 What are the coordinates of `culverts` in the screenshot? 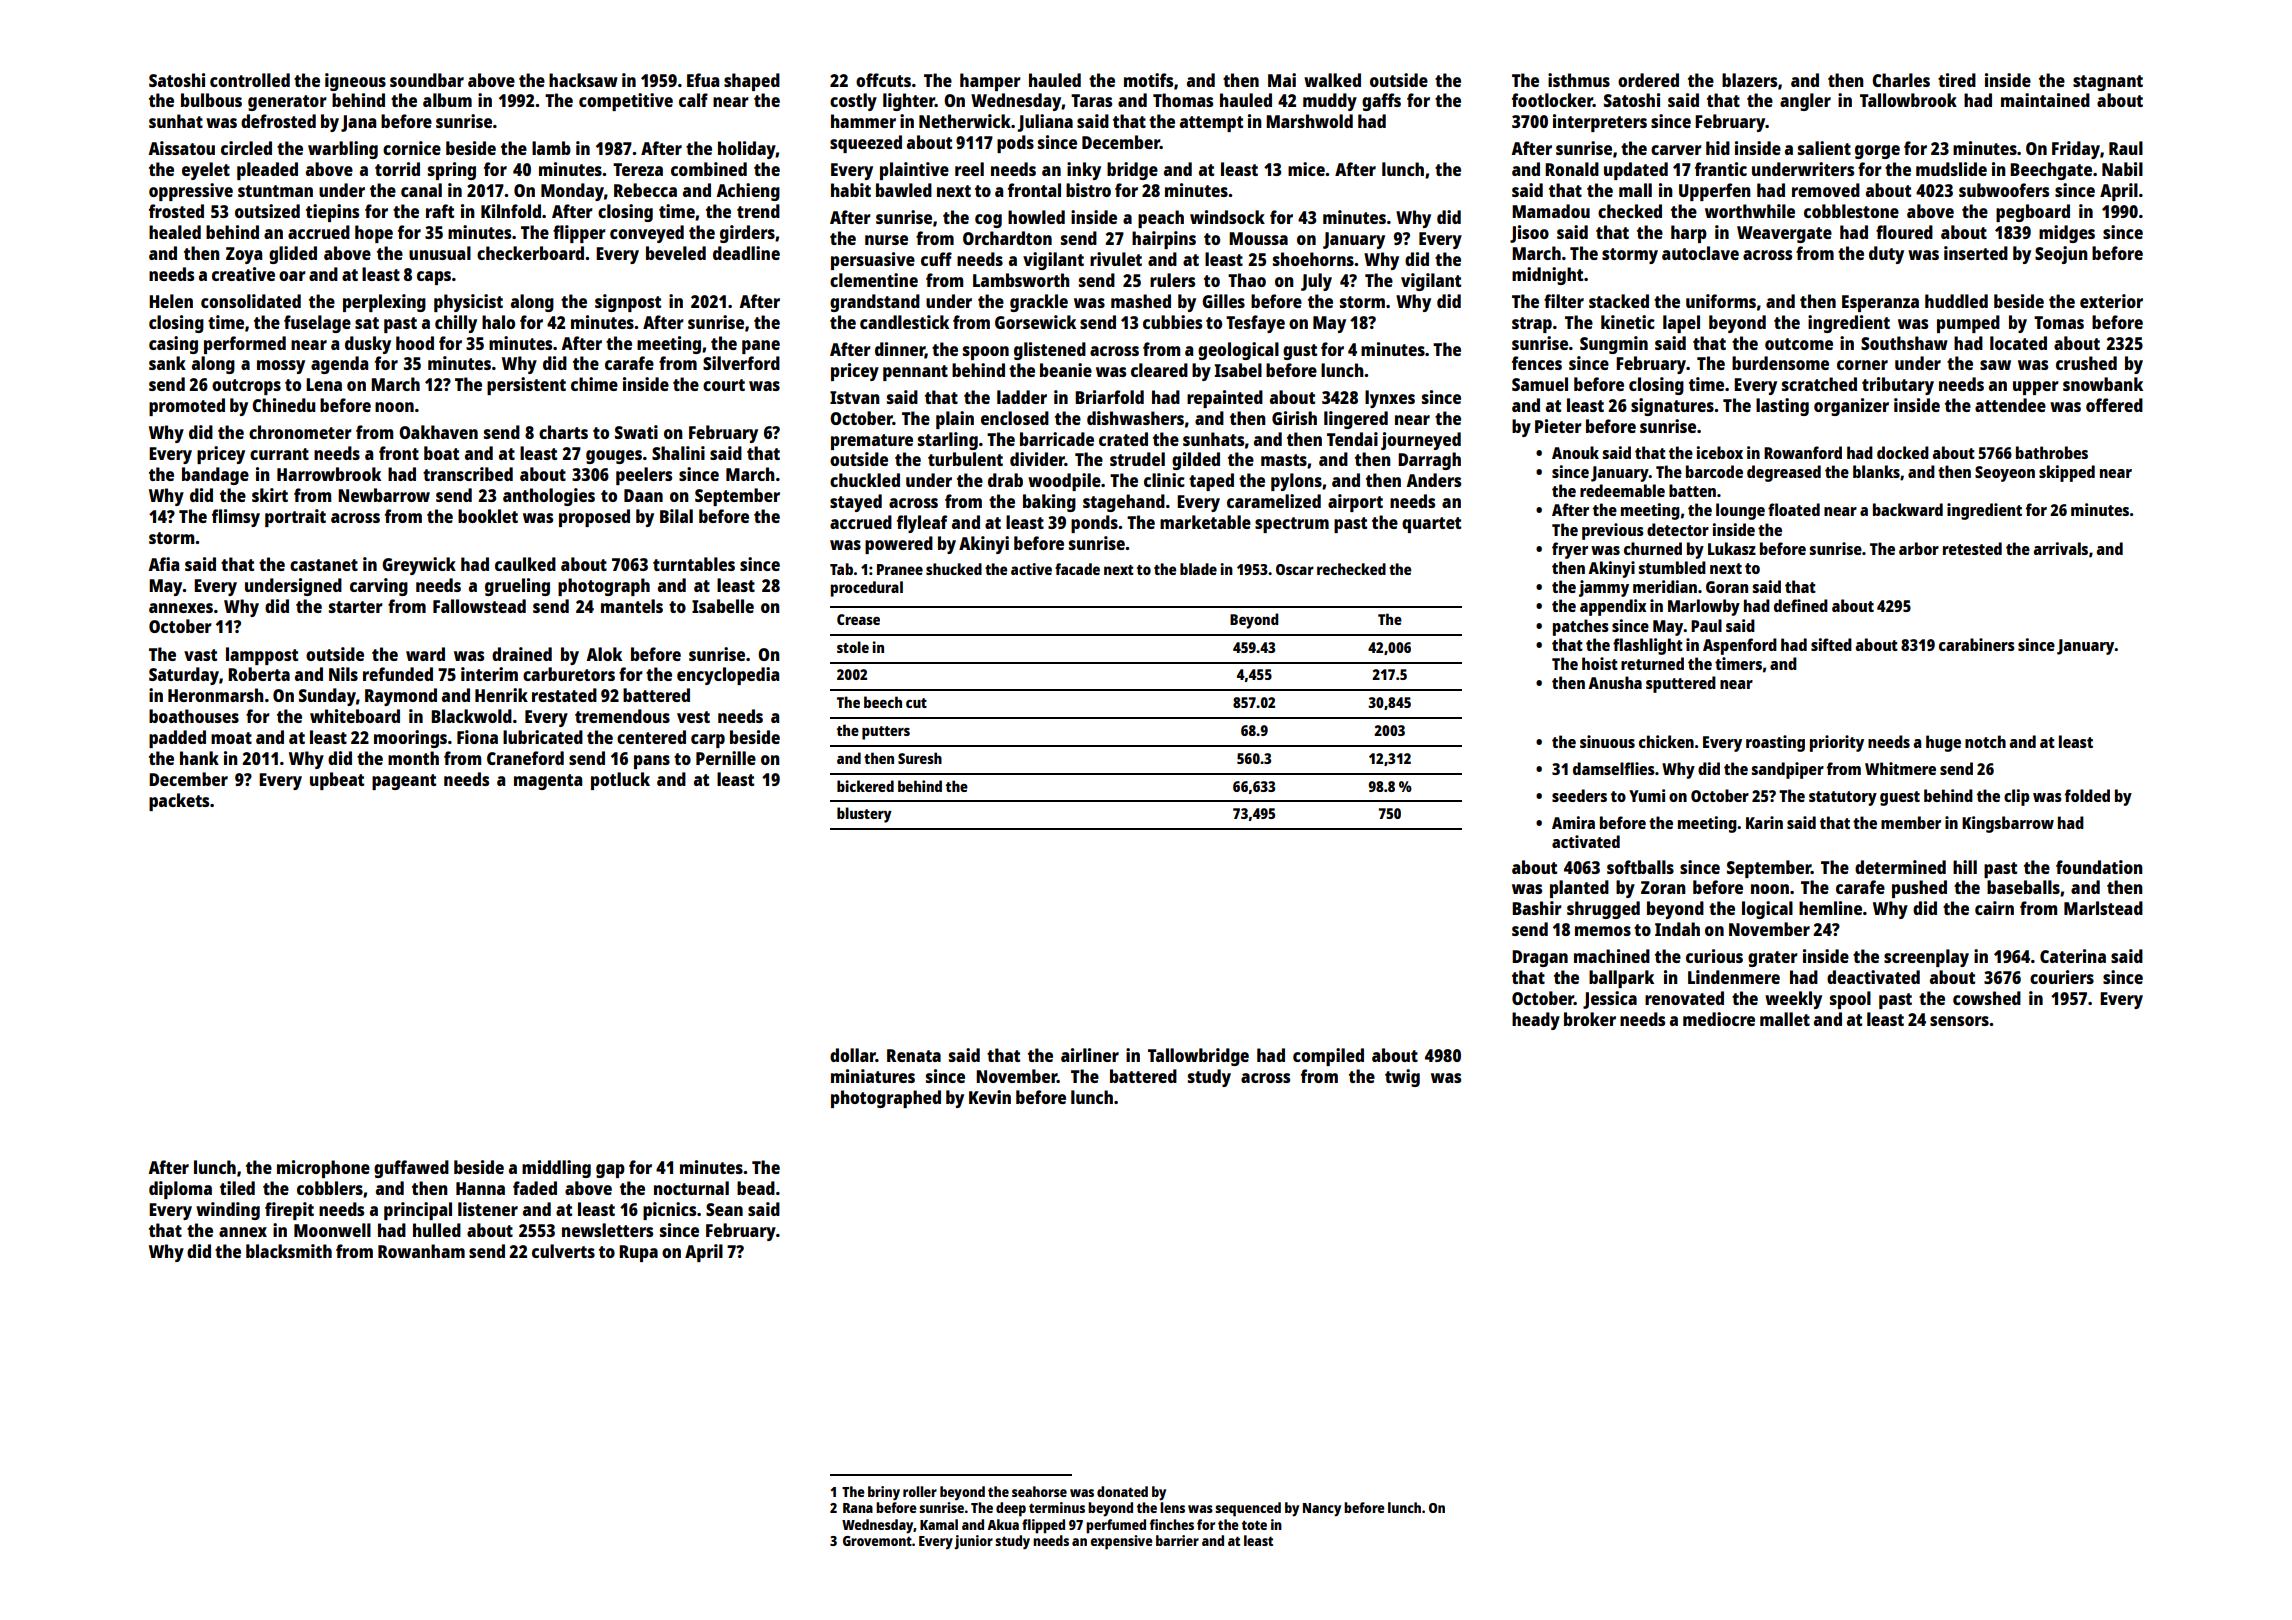 It's located at (563, 1251).
